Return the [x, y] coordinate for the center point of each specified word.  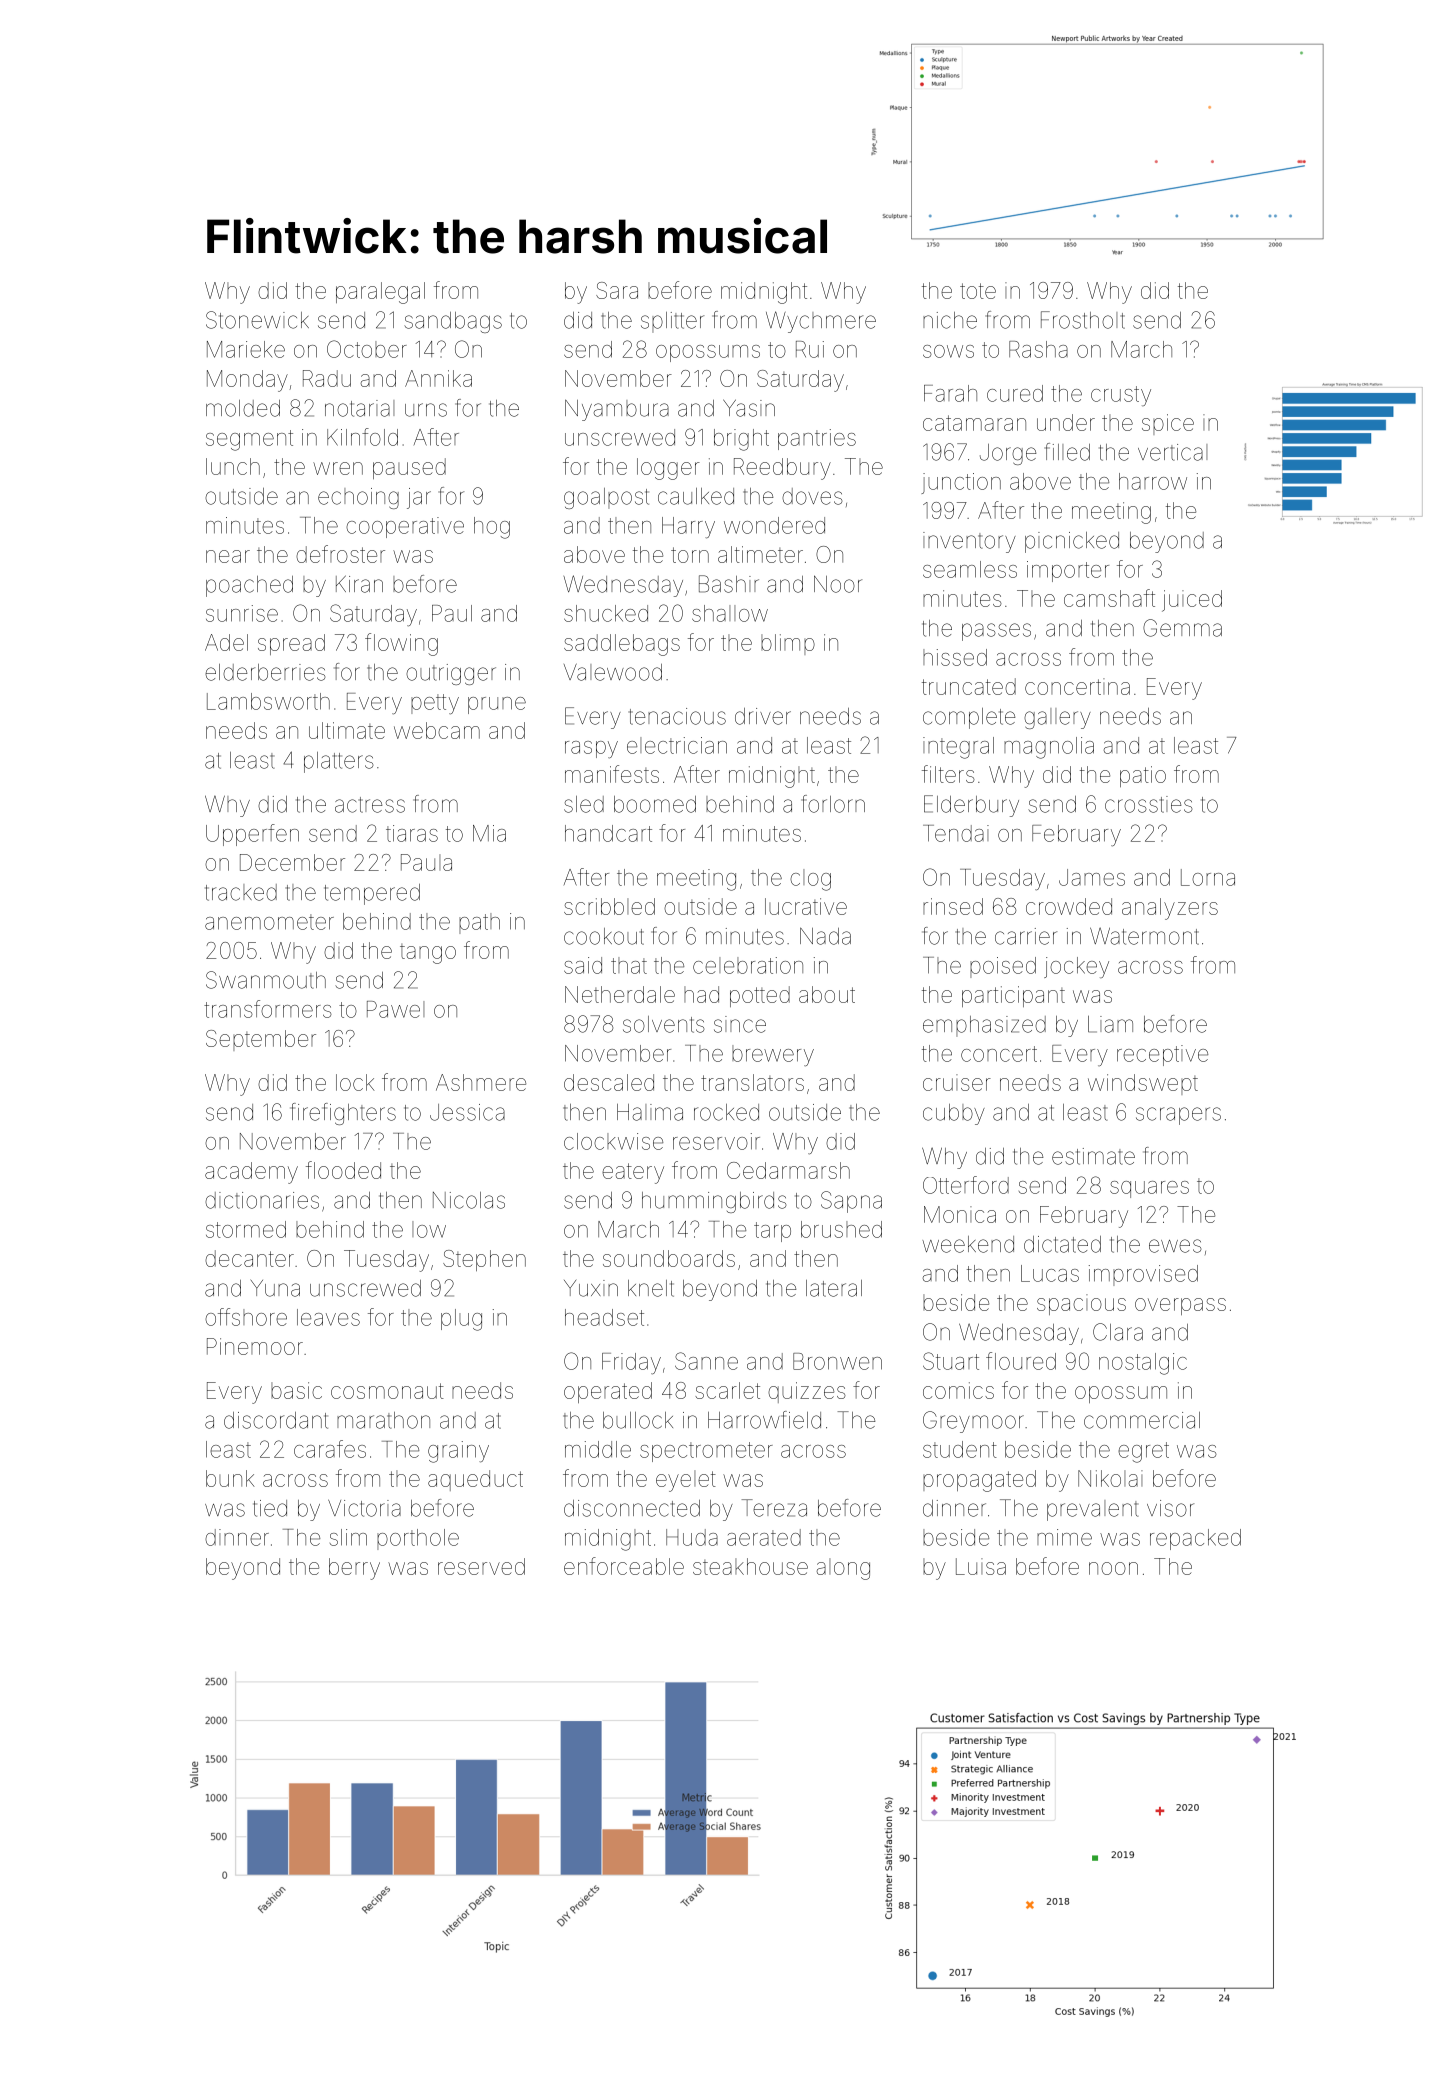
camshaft [1109, 598]
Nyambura [617, 410]
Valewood [613, 672]
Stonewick [257, 320]
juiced [1192, 601]
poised [1003, 967]
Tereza [774, 1508]
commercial [1142, 1420]
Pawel [395, 1009]
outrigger [451, 674]
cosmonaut [387, 1391]
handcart [608, 833]
